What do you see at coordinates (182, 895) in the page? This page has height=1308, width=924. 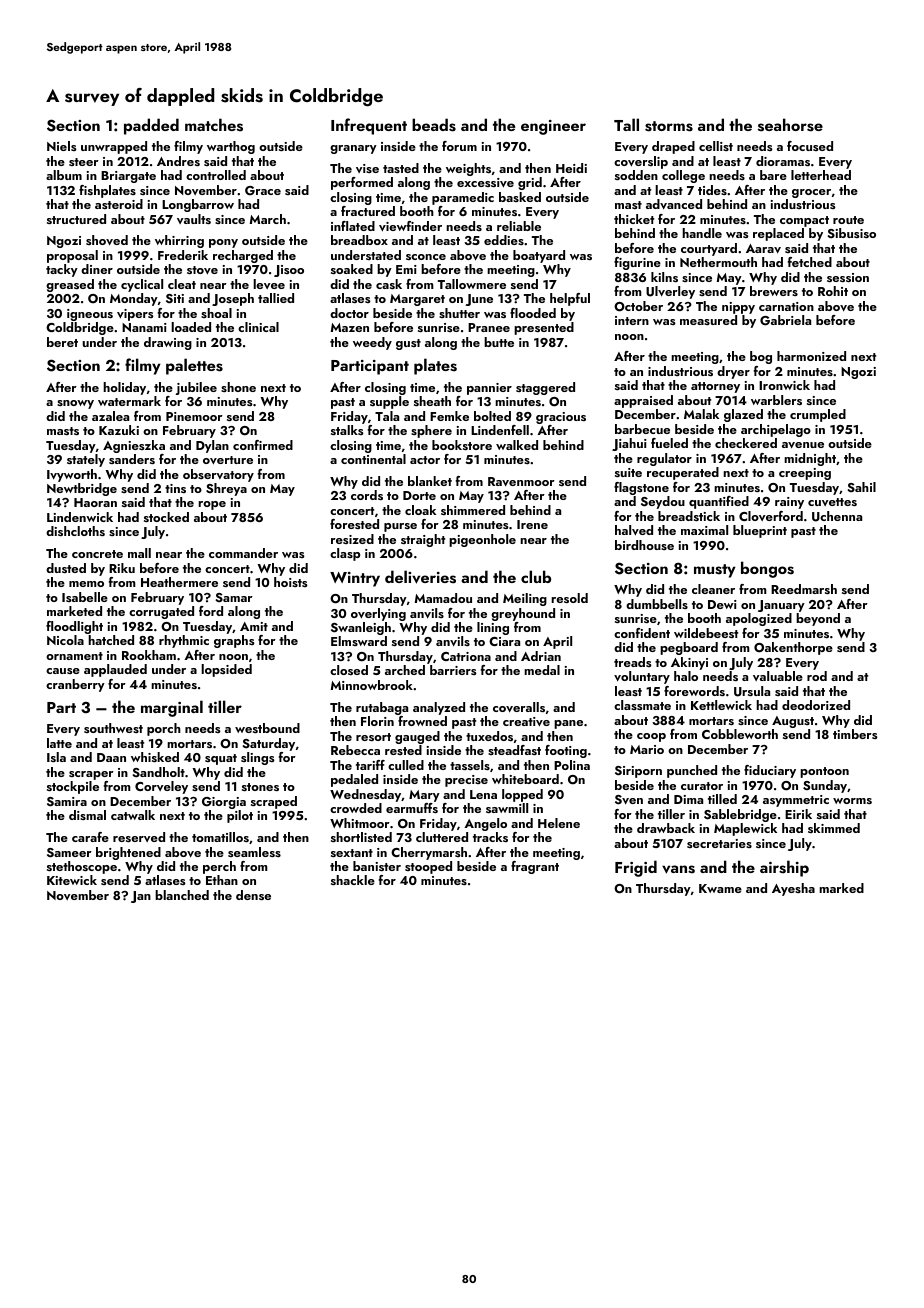 I see `blanched` at bounding box center [182, 895].
